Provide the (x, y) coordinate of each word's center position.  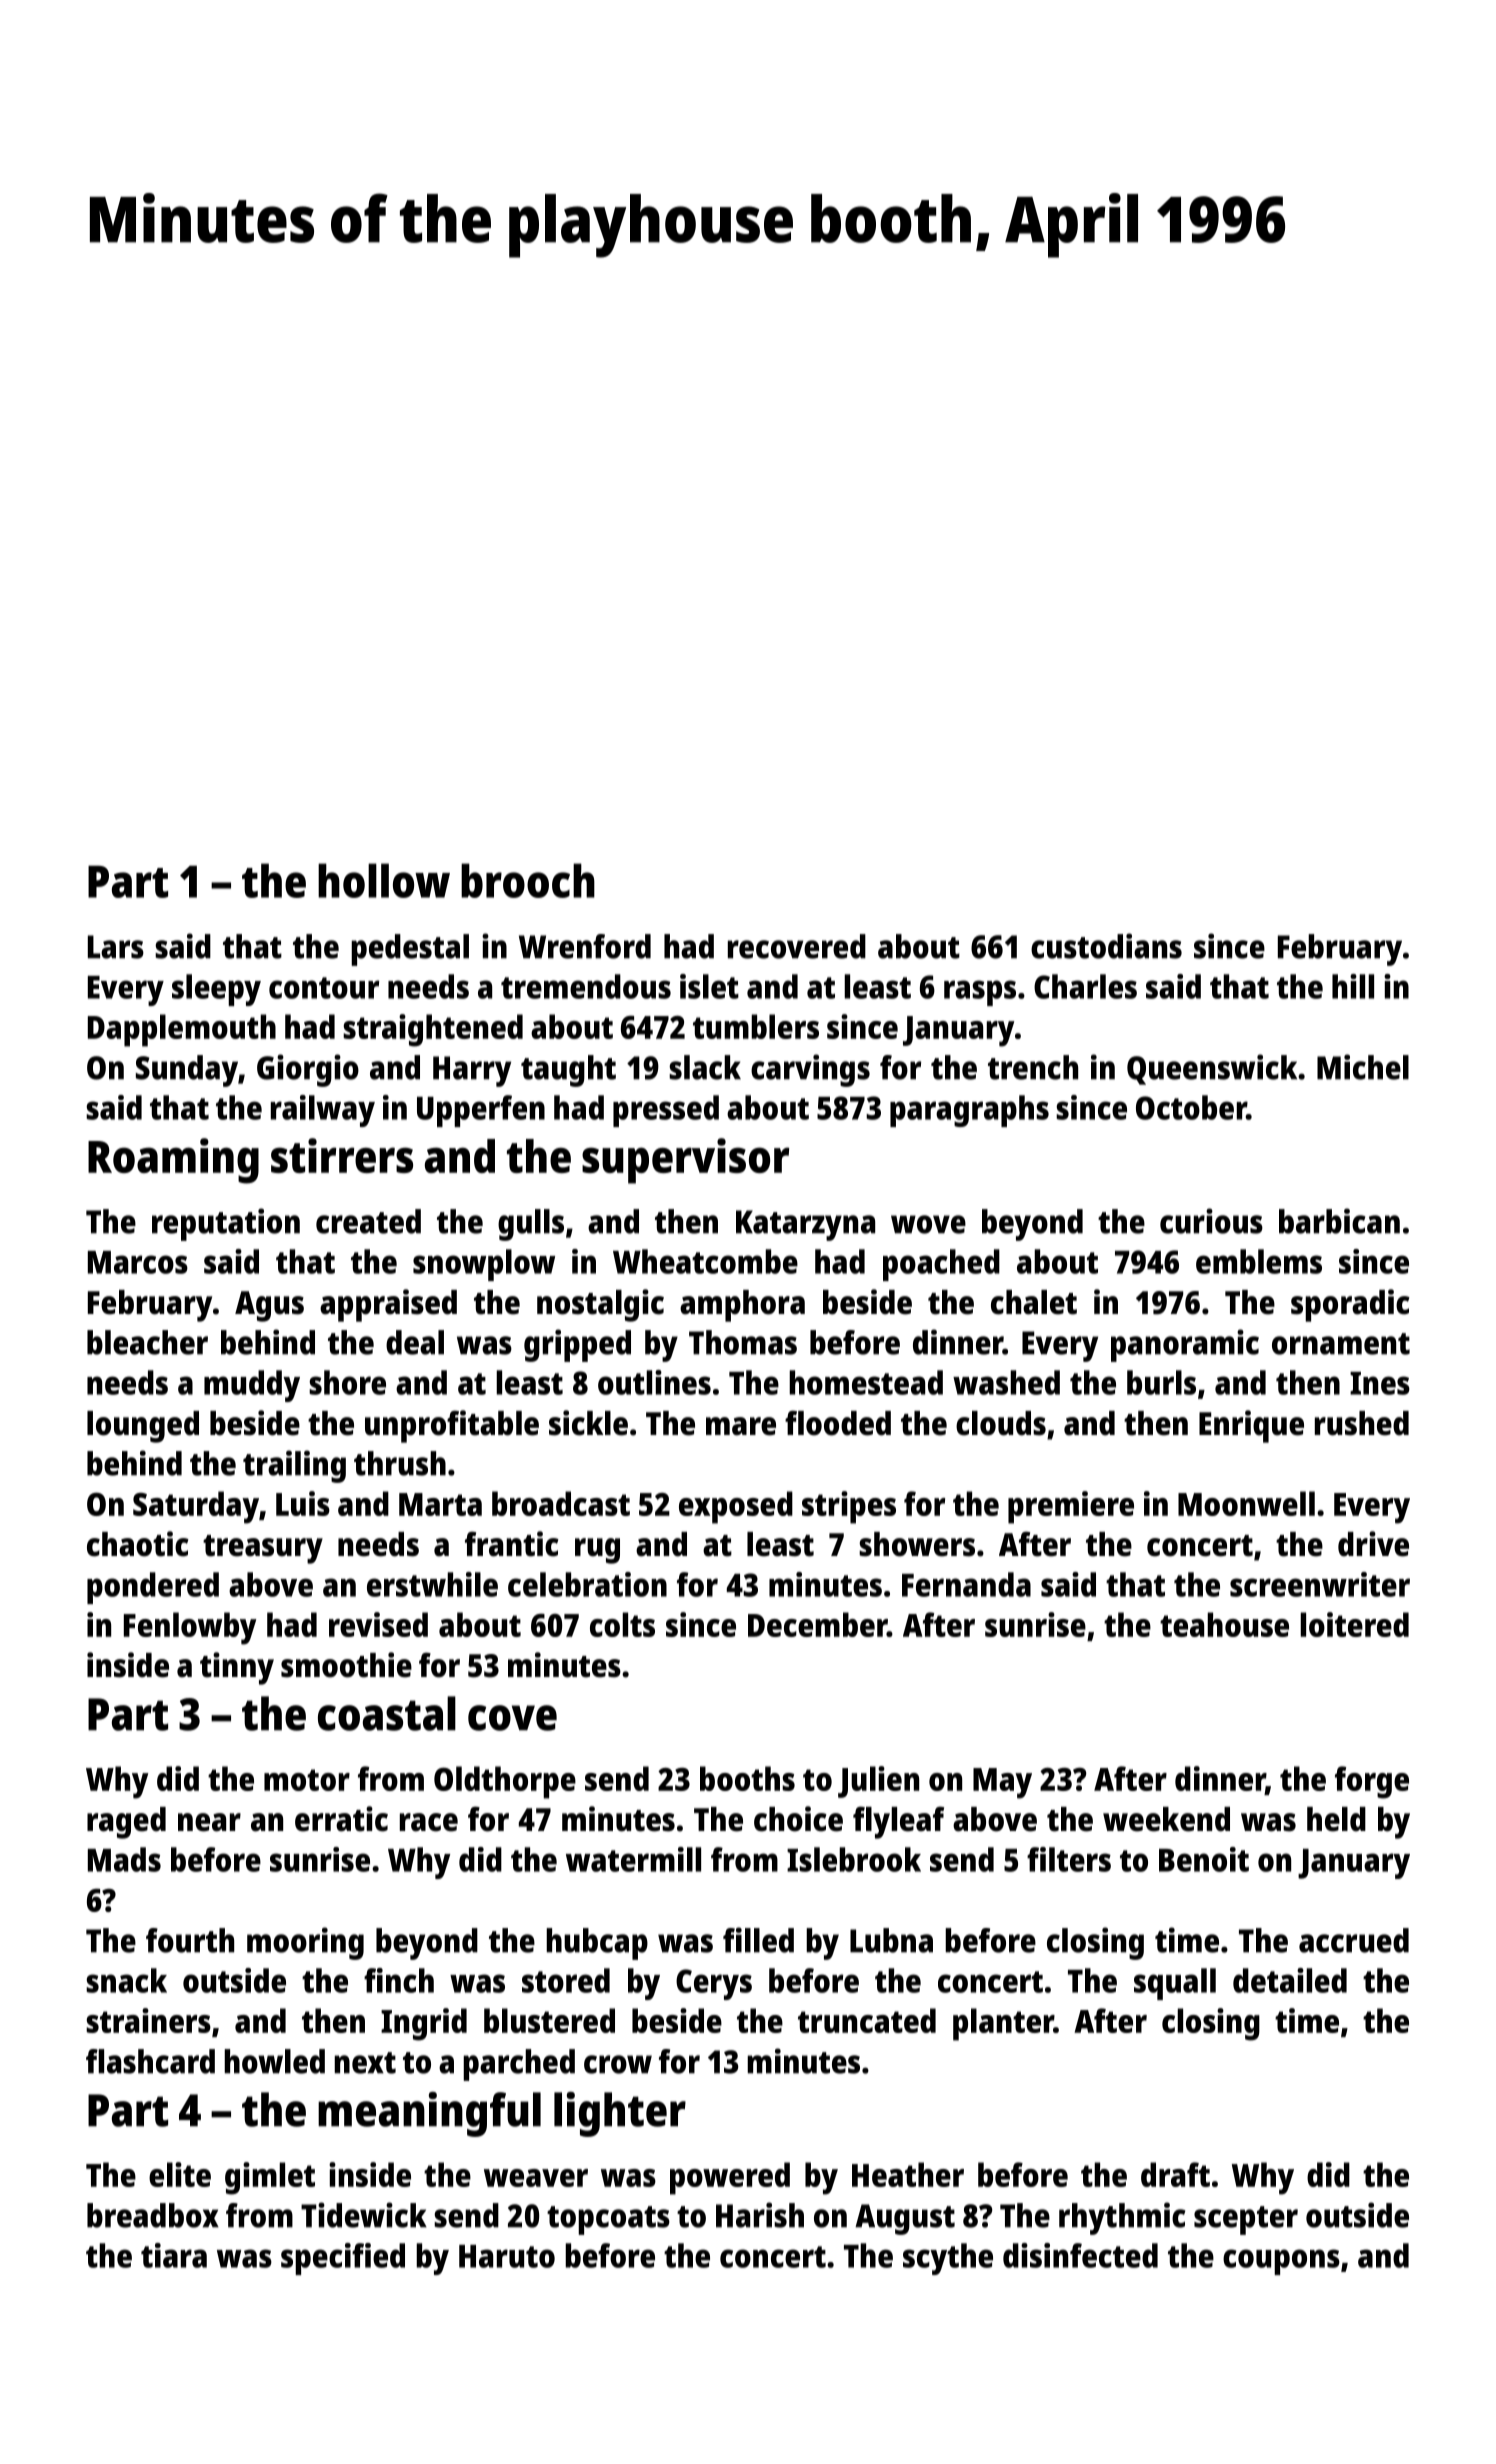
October (1191, 1107)
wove (928, 1224)
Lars (116, 947)
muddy (252, 1386)
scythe (948, 2259)
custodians (1106, 946)
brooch (528, 880)
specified (343, 2259)
